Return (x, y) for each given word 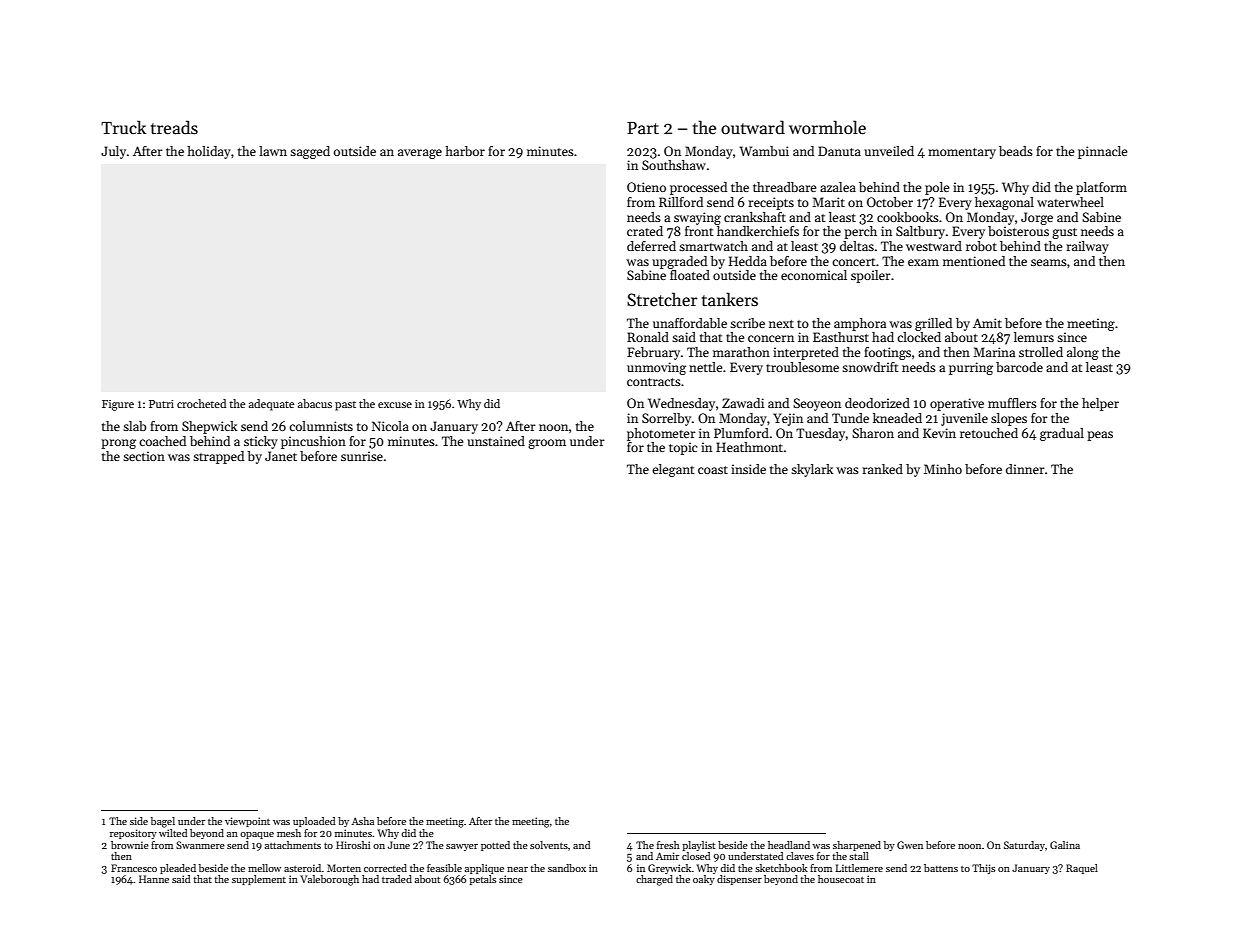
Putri (161, 404)
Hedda (748, 261)
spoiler (871, 276)
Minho (943, 469)
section (144, 456)
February (653, 353)
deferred (651, 246)
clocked (919, 337)
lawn (273, 151)
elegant (673, 470)
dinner (1025, 469)
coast (713, 470)
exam (923, 262)
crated (645, 231)
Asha (363, 821)
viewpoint (247, 822)
